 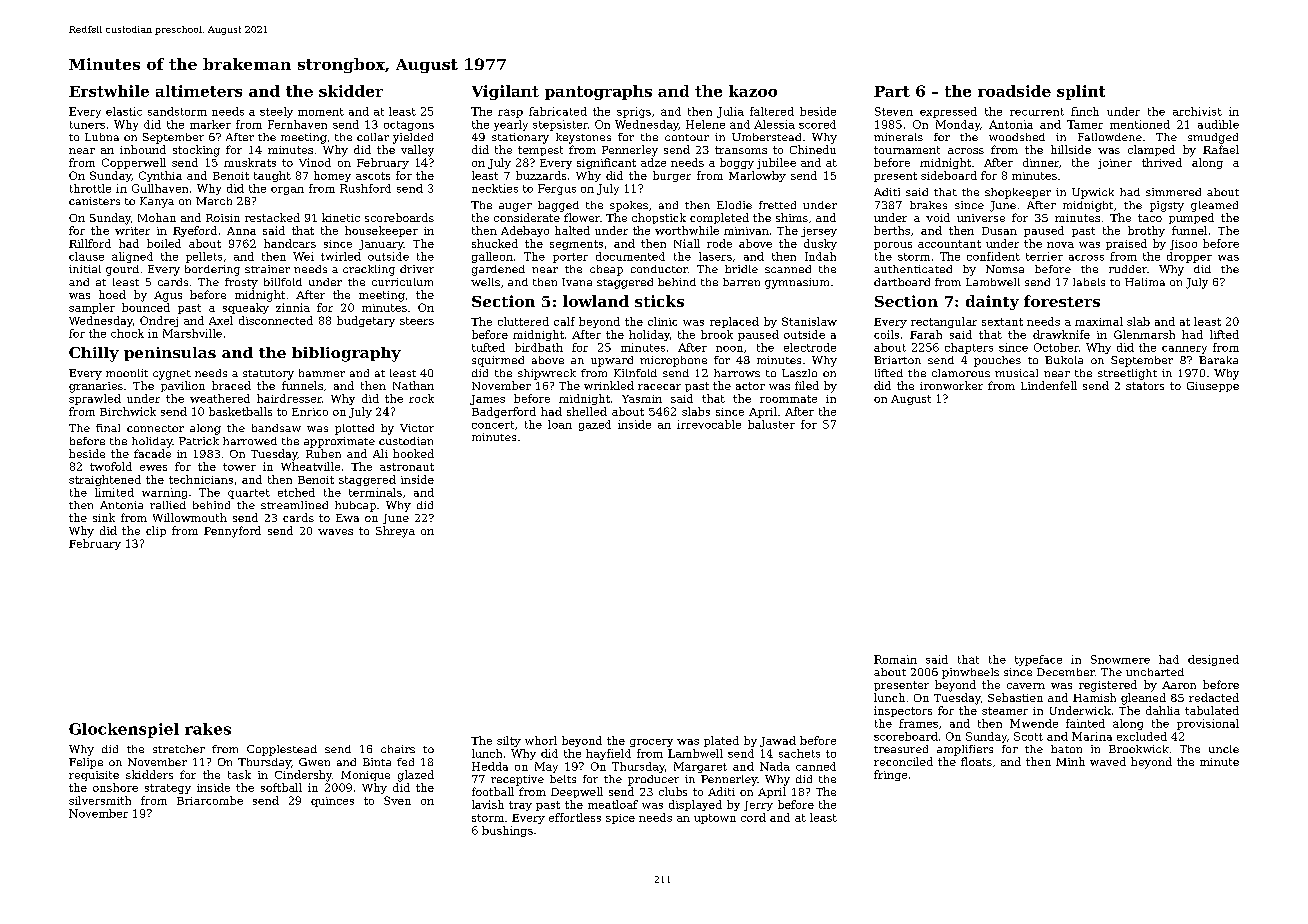 What do you see at coordinates (212, 270) in the screenshot?
I see `bordering` at bounding box center [212, 270].
